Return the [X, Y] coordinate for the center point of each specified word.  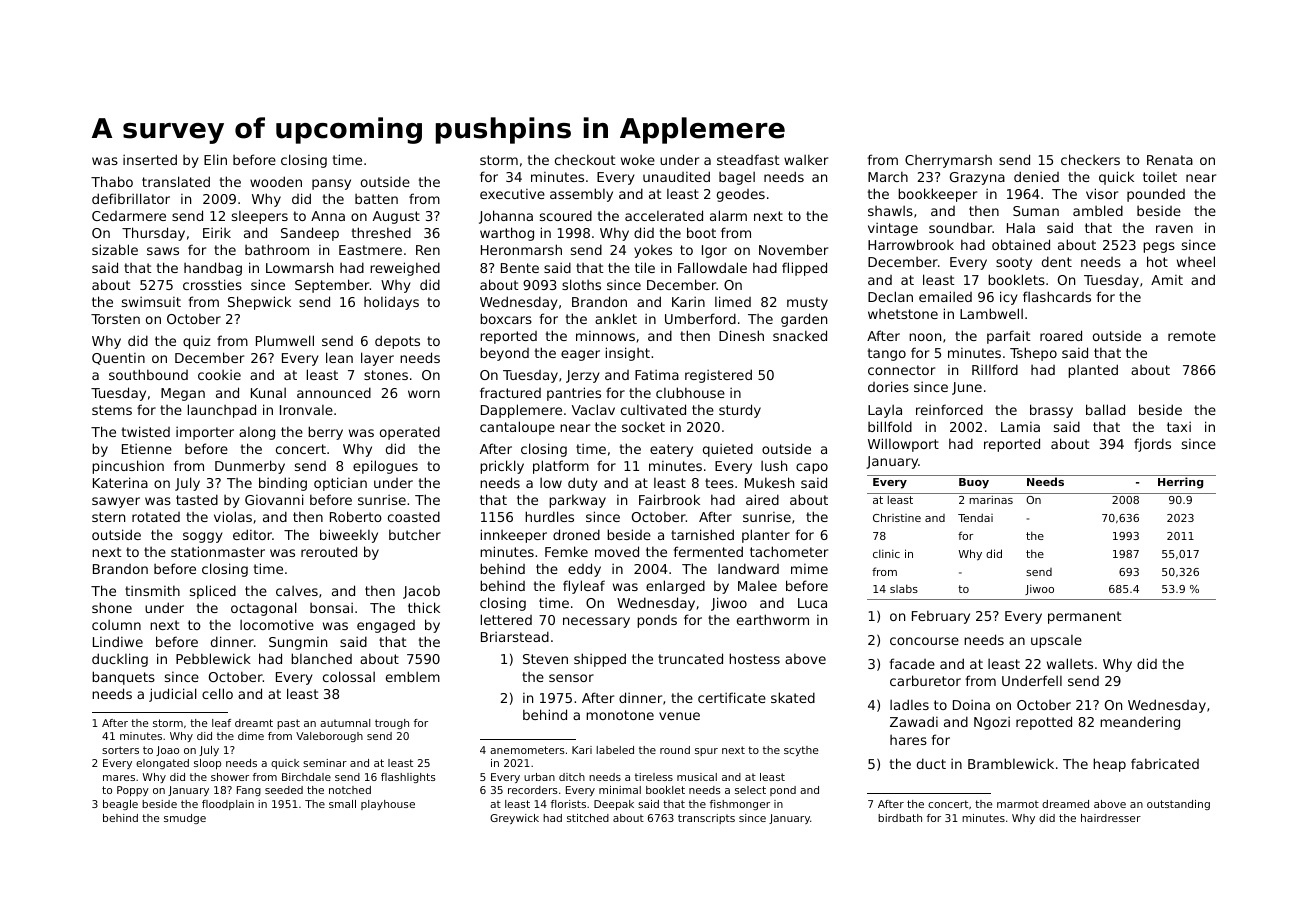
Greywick [514, 819]
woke [638, 160]
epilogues [385, 467]
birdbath [900, 818]
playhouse [388, 805]
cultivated [653, 409]
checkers [1090, 159]
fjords [1152, 445]
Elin [215, 159]
